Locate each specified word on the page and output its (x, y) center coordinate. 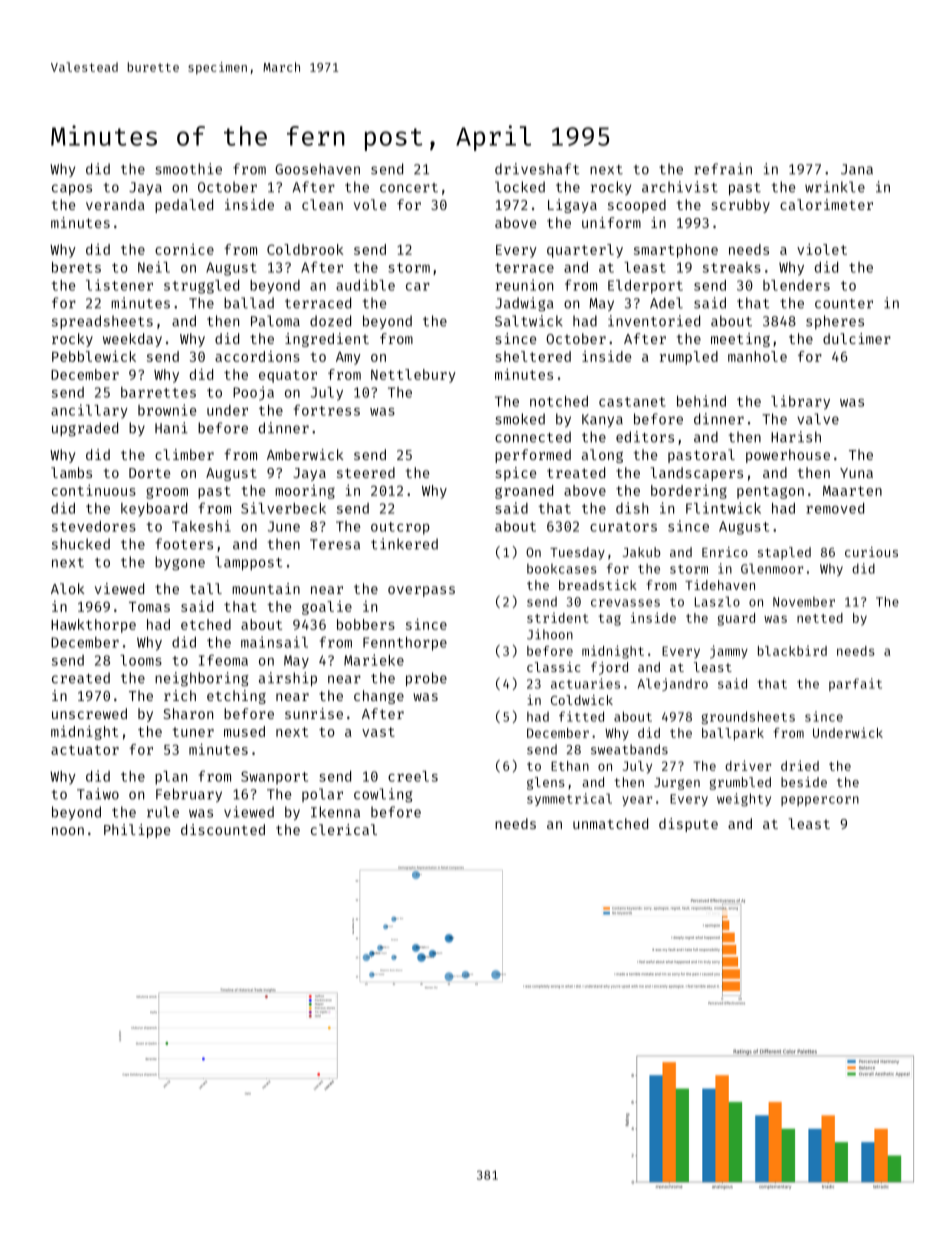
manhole (757, 356)
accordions (257, 356)
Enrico (725, 552)
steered (366, 472)
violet (822, 249)
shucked (81, 544)
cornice (184, 249)
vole (370, 204)
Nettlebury (413, 376)
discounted (223, 829)
